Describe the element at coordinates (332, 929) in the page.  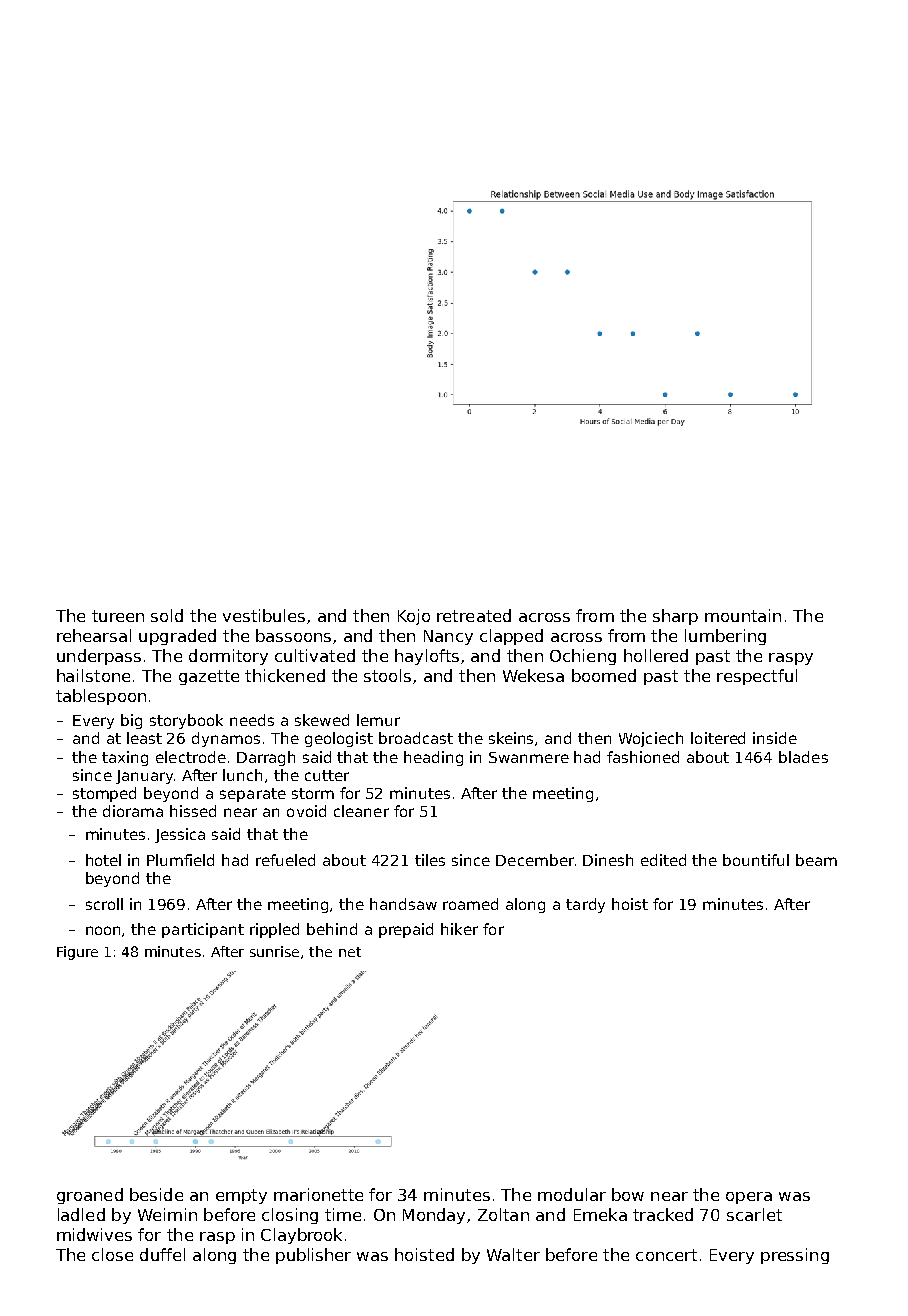
I see `behind` at that location.
